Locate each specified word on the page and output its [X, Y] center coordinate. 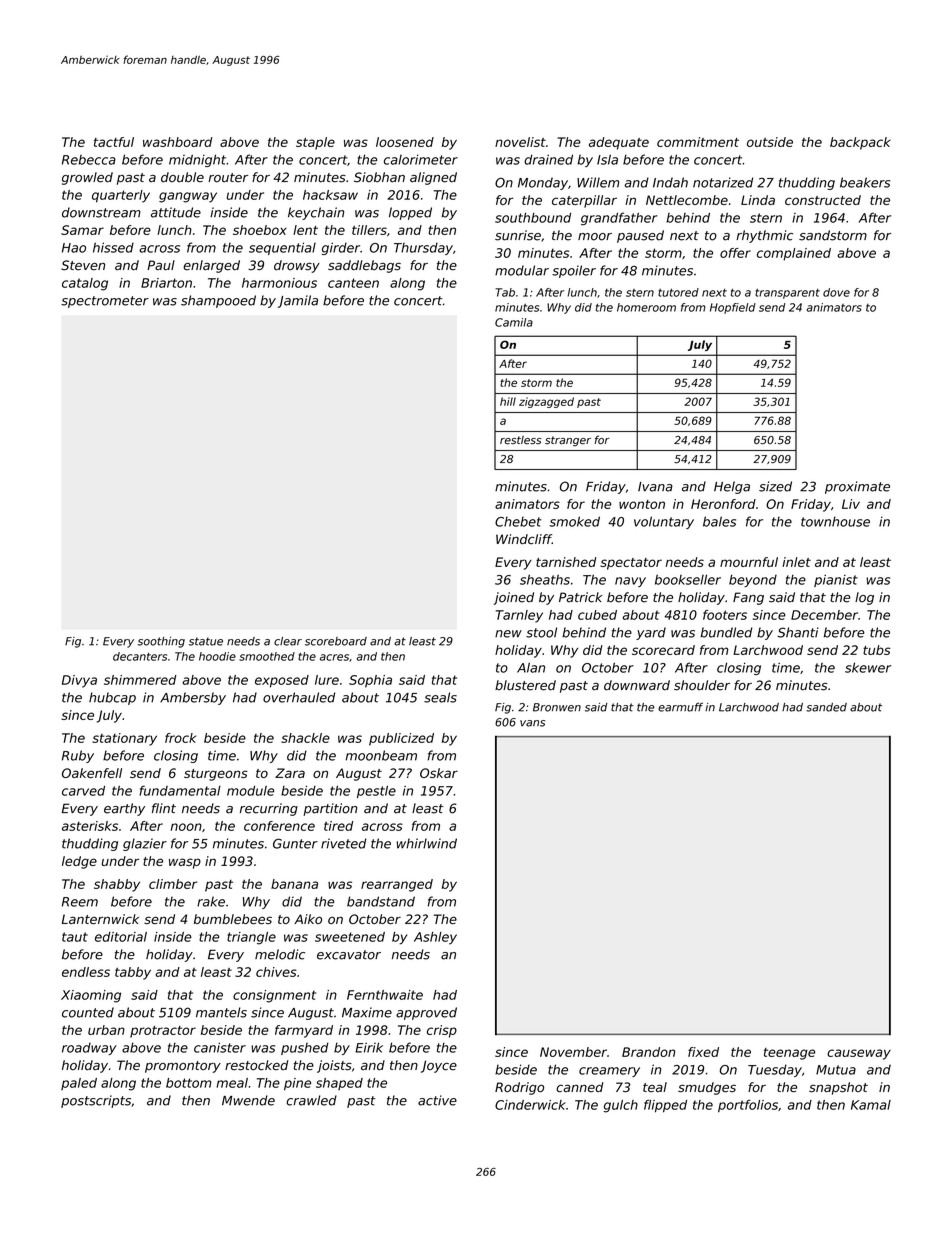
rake [211, 901]
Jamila [298, 301]
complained [794, 254]
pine [297, 1084]
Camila [514, 322]
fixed [703, 1052]
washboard [177, 142]
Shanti [798, 632]
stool [541, 632]
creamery [609, 1072]
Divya [79, 681]
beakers [865, 182]
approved [426, 1013]
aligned [433, 178]
